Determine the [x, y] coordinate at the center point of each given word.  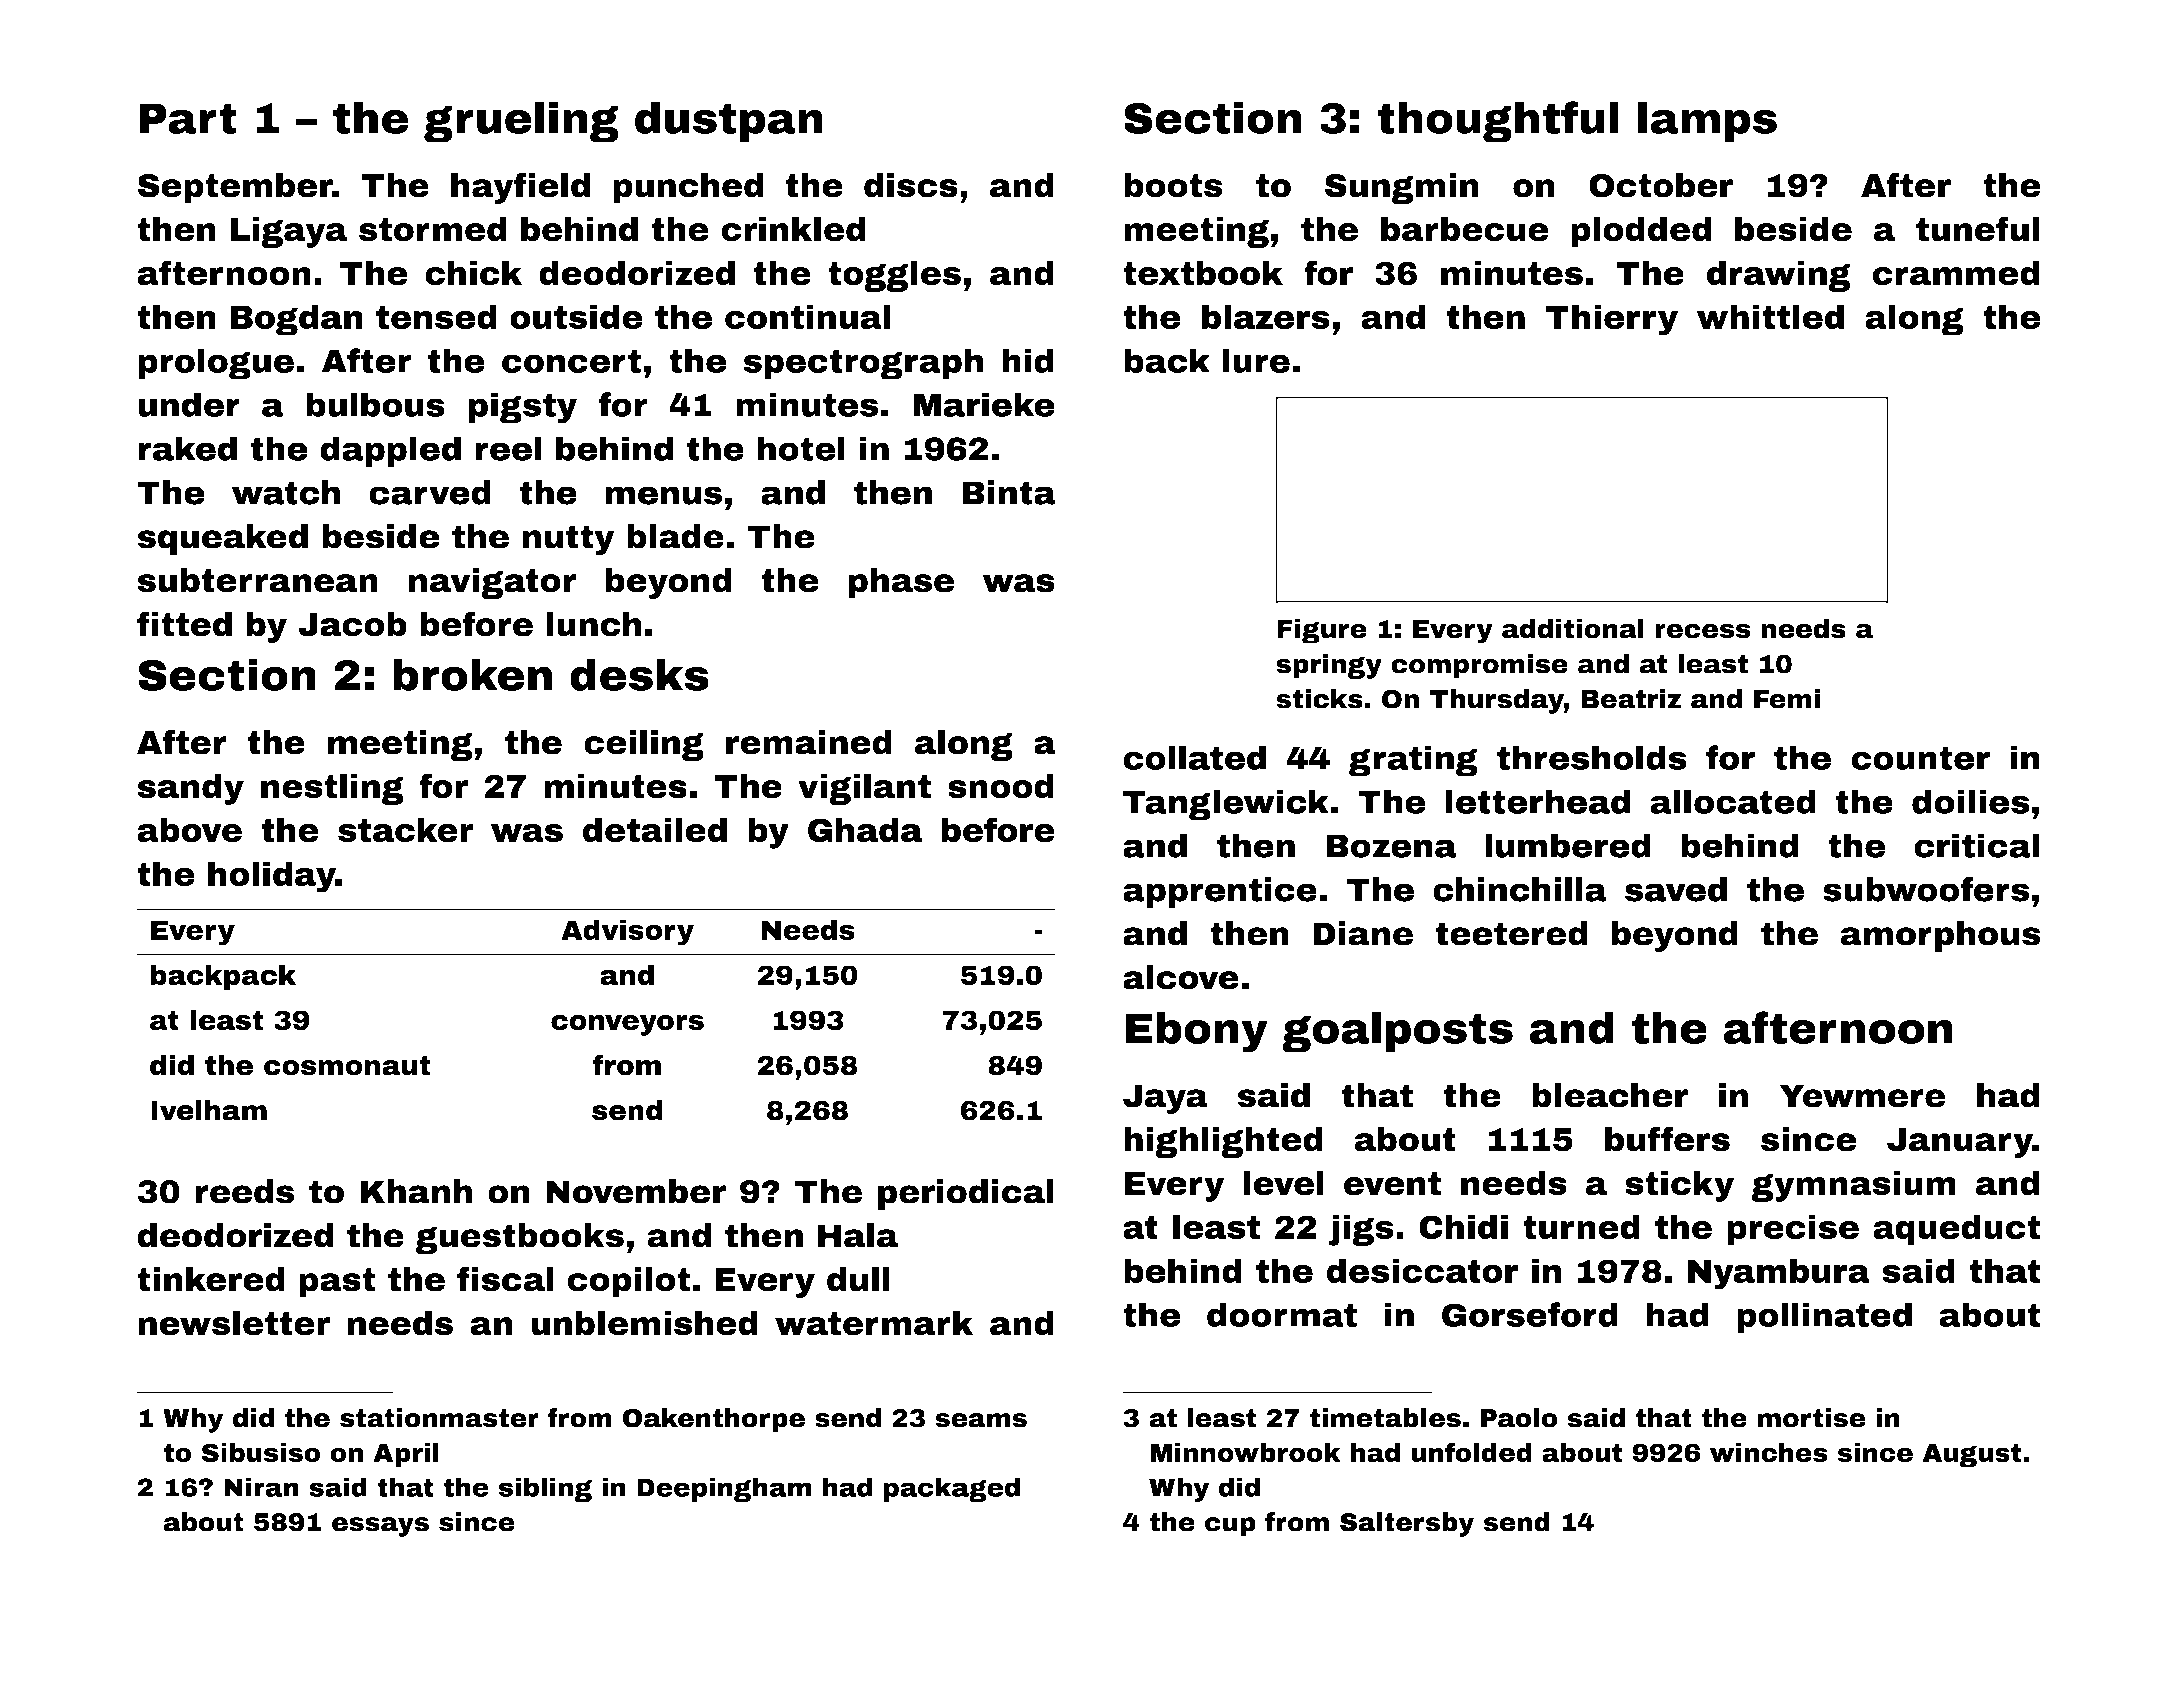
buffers [1667, 1139]
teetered [1511, 933]
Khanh [416, 1191]
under [189, 404]
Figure [1322, 631]
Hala [858, 1235]
